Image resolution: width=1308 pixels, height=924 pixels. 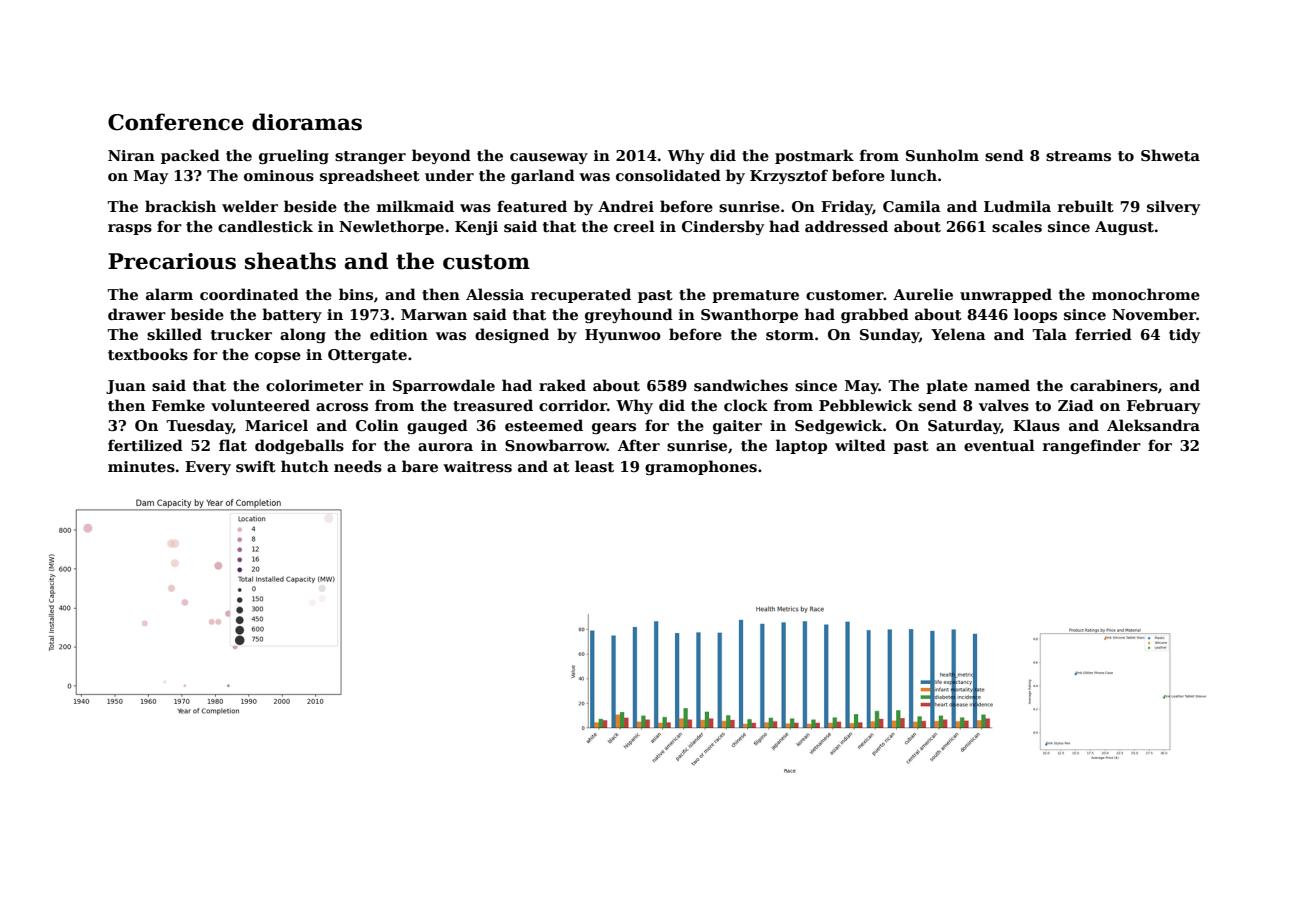 What do you see at coordinates (126, 387) in the page?
I see `Juan` at bounding box center [126, 387].
